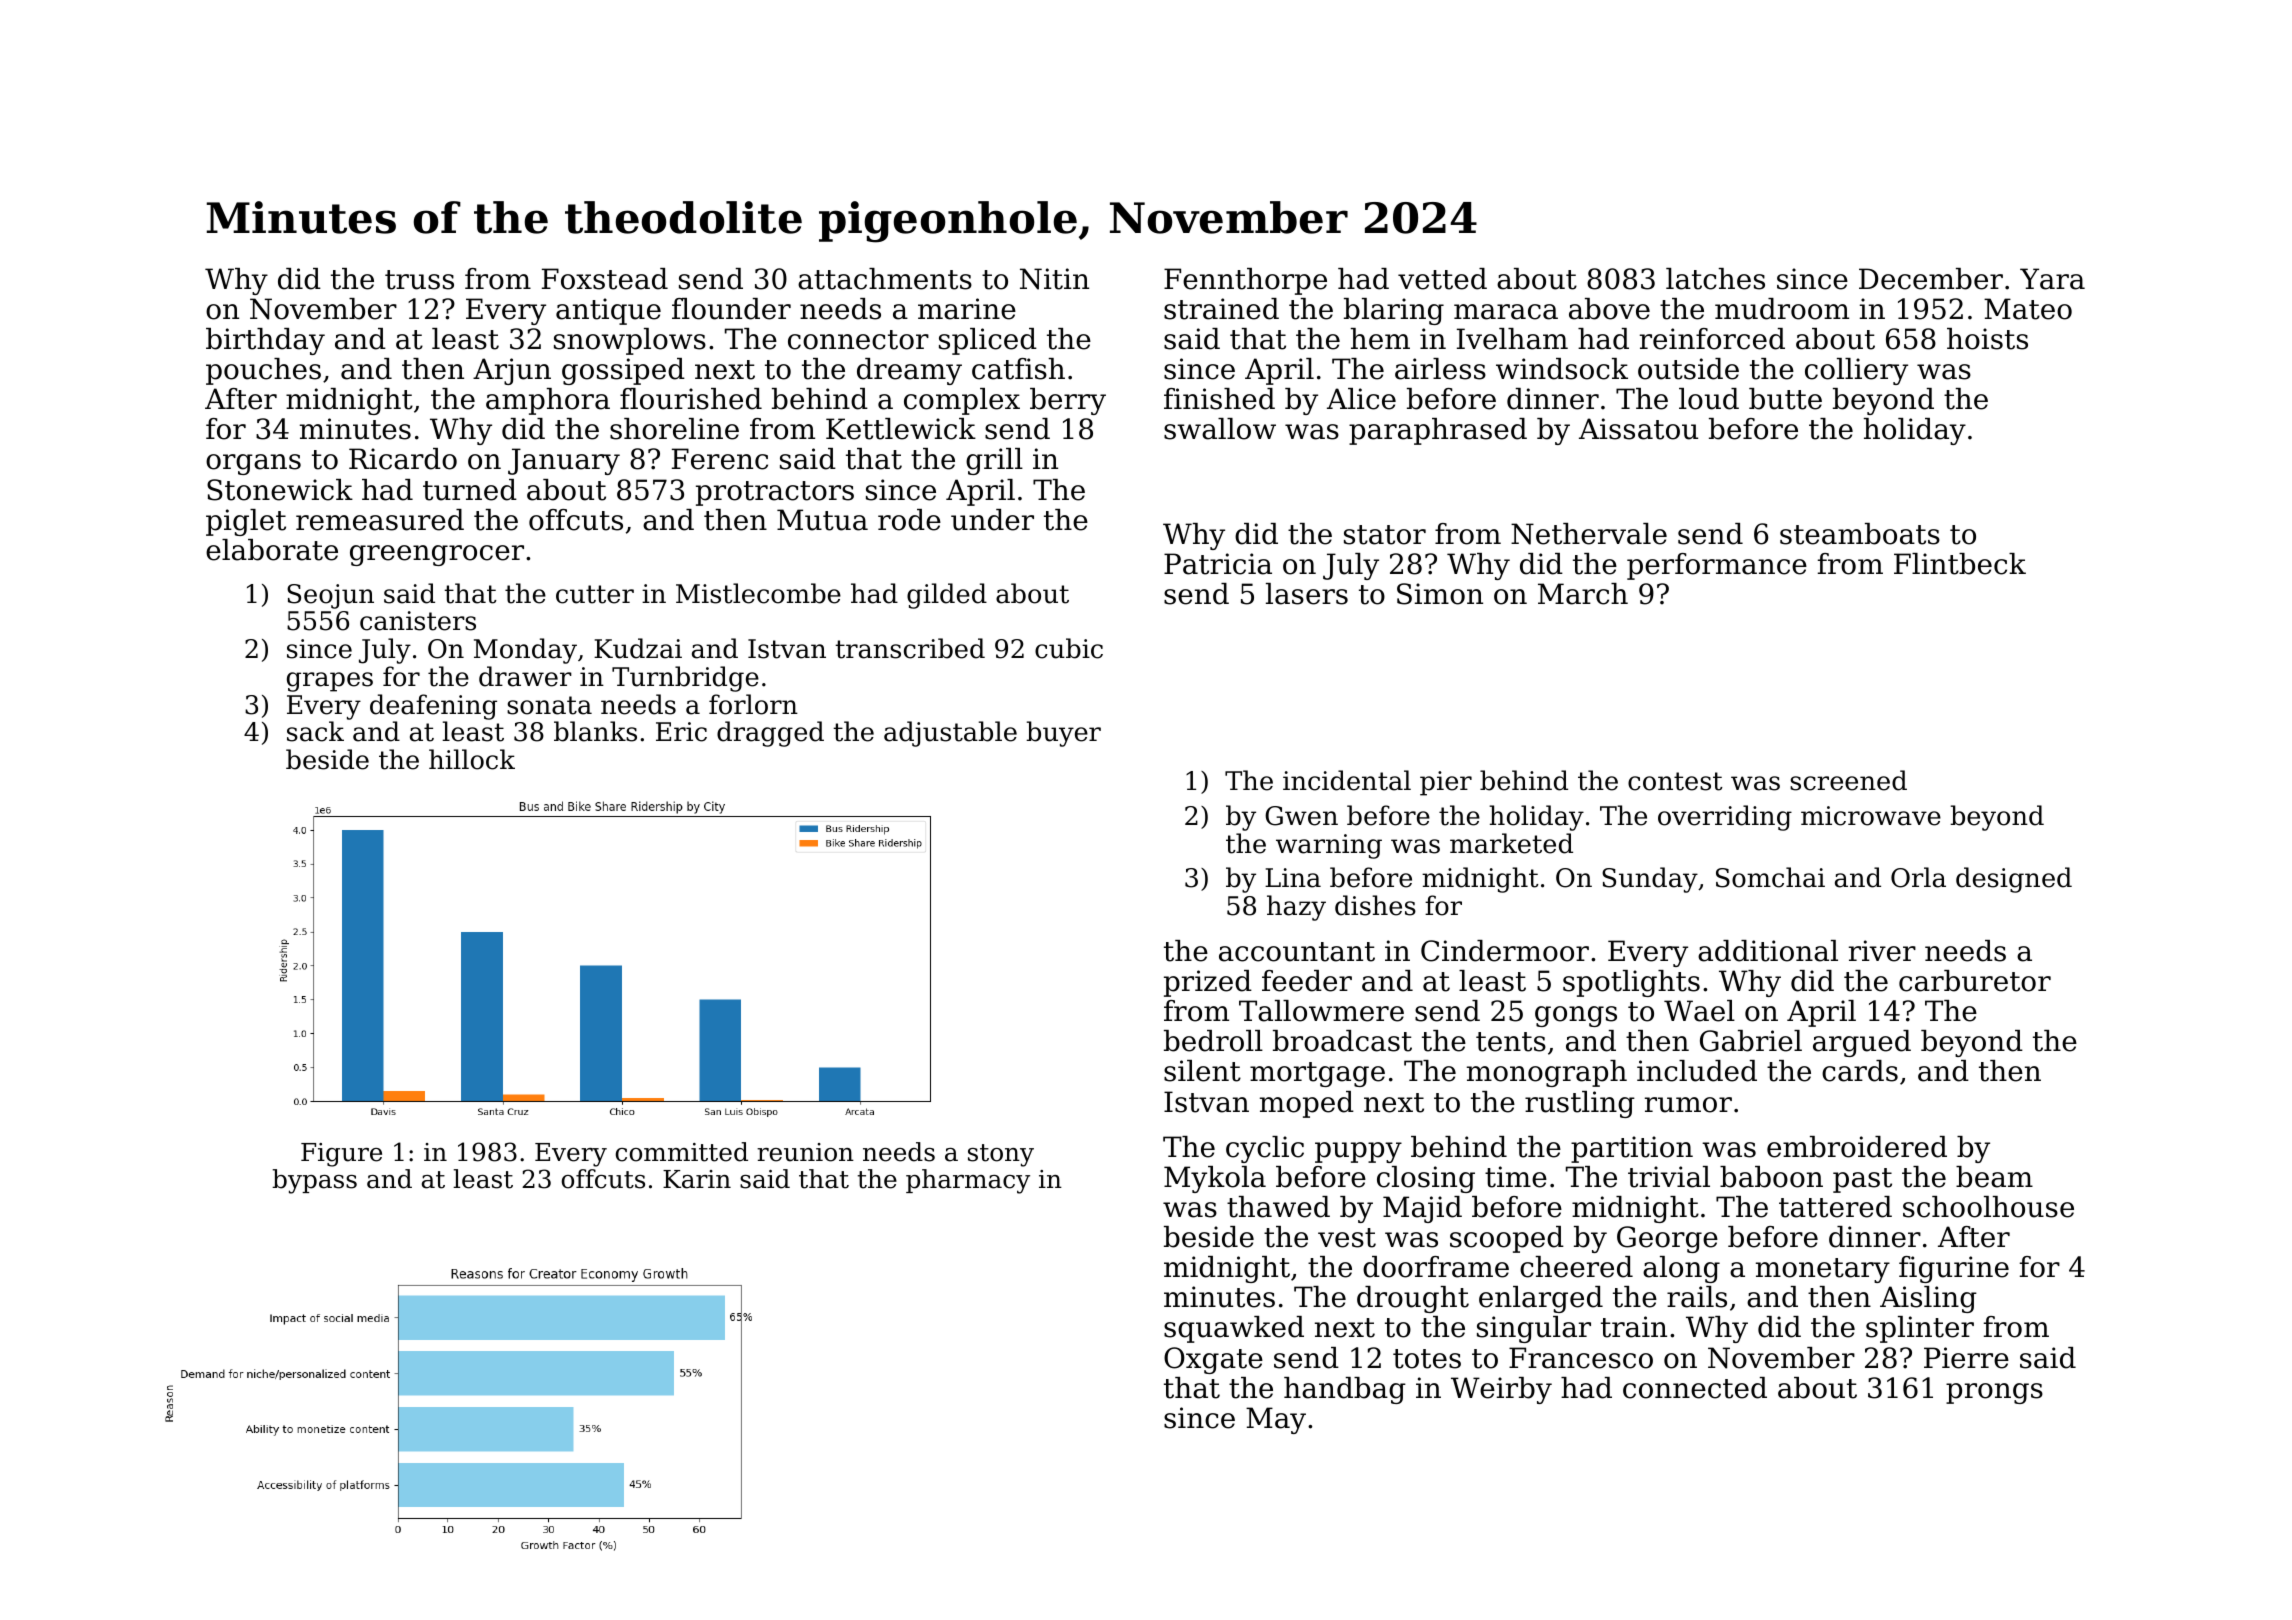  Describe the element at coordinates (419, 280) in the document. I see `truss` at that location.
